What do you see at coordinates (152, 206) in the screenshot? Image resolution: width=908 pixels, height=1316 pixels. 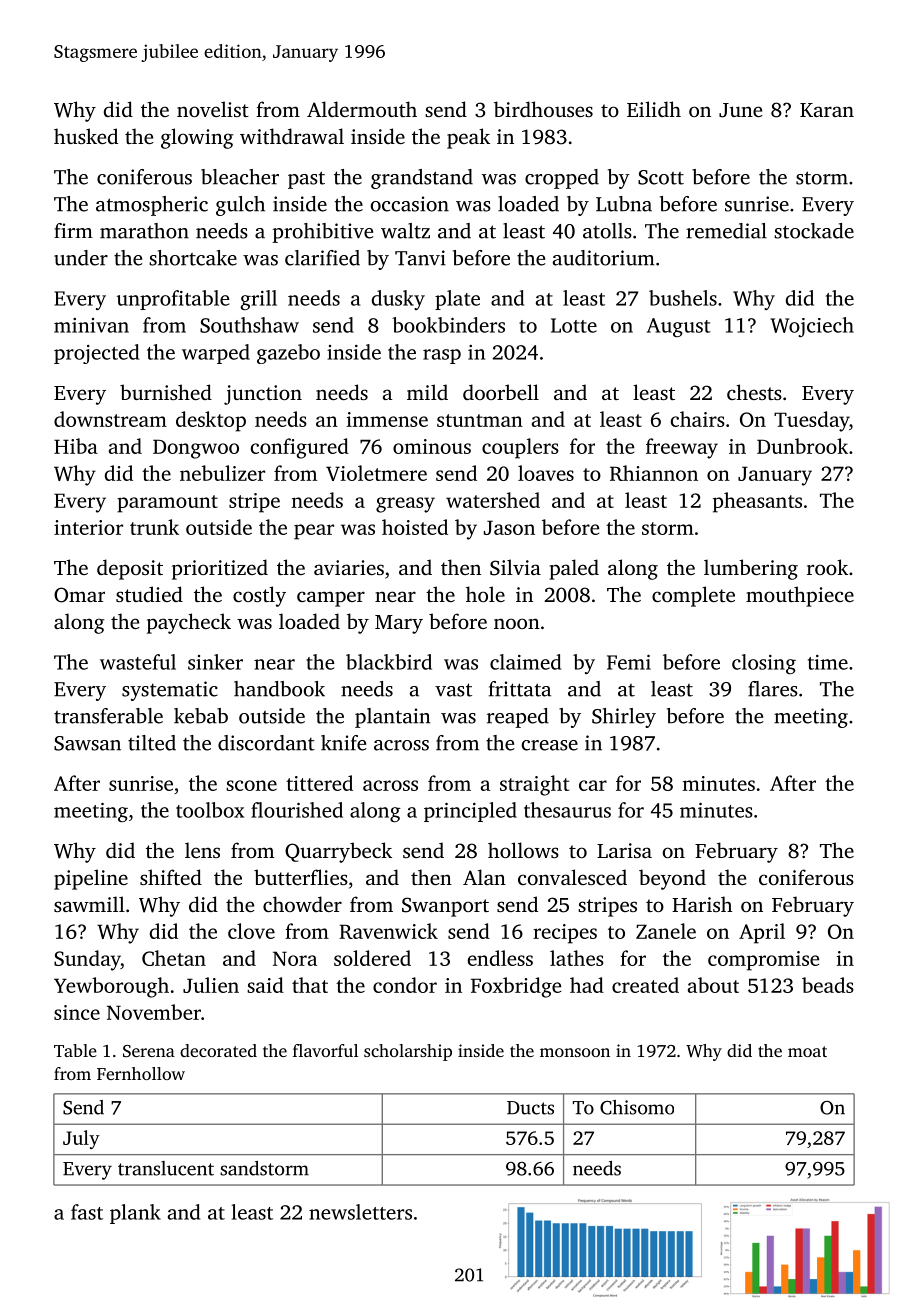 I see `atmospheric` at bounding box center [152, 206].
